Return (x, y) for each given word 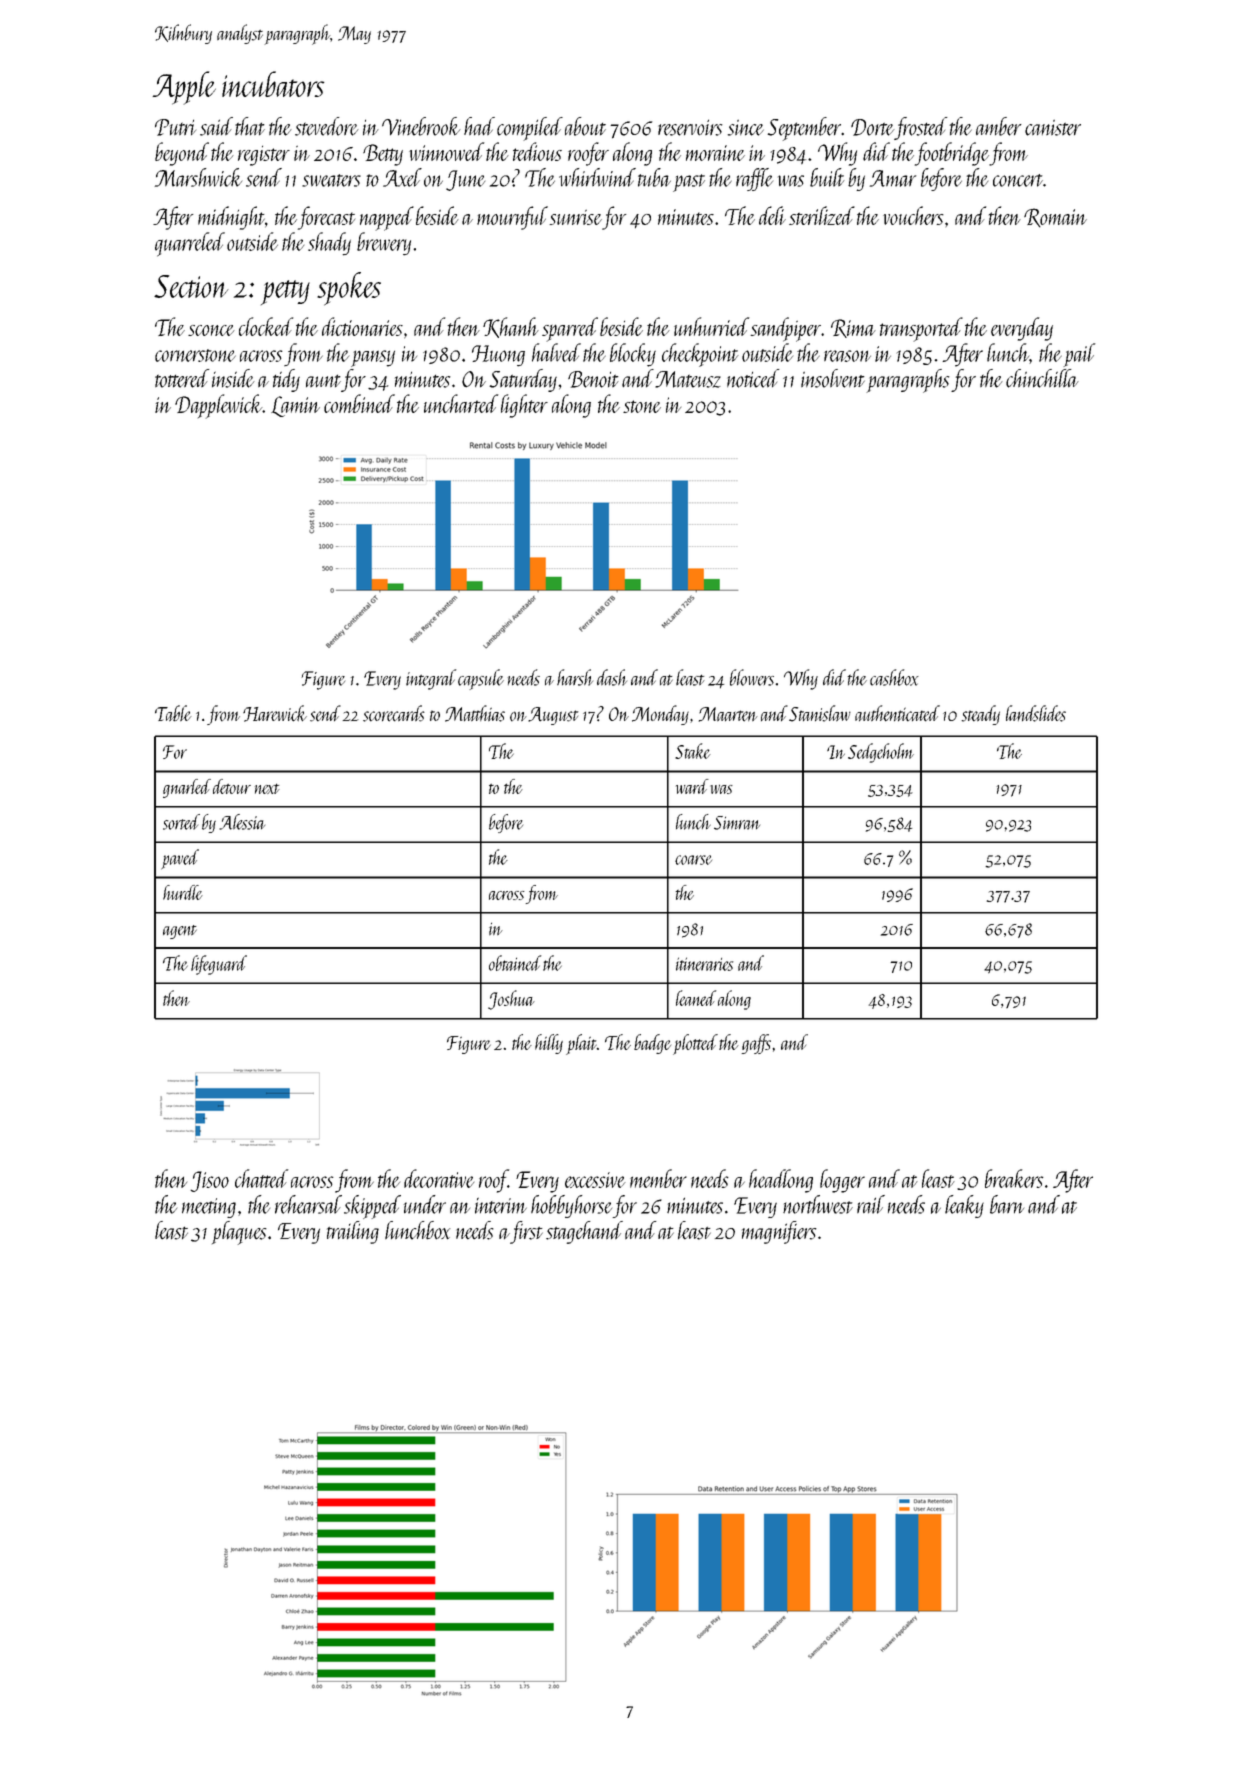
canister (1053, 128)
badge (652, 1044)
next (267, 789)
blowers (752, 677)
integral (431, 679)
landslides (1036, 713)
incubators (273, 84)
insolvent (833, 378)
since (746, 128)
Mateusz (688, 379)
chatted (261, 1178)
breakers (1014, 1178)
